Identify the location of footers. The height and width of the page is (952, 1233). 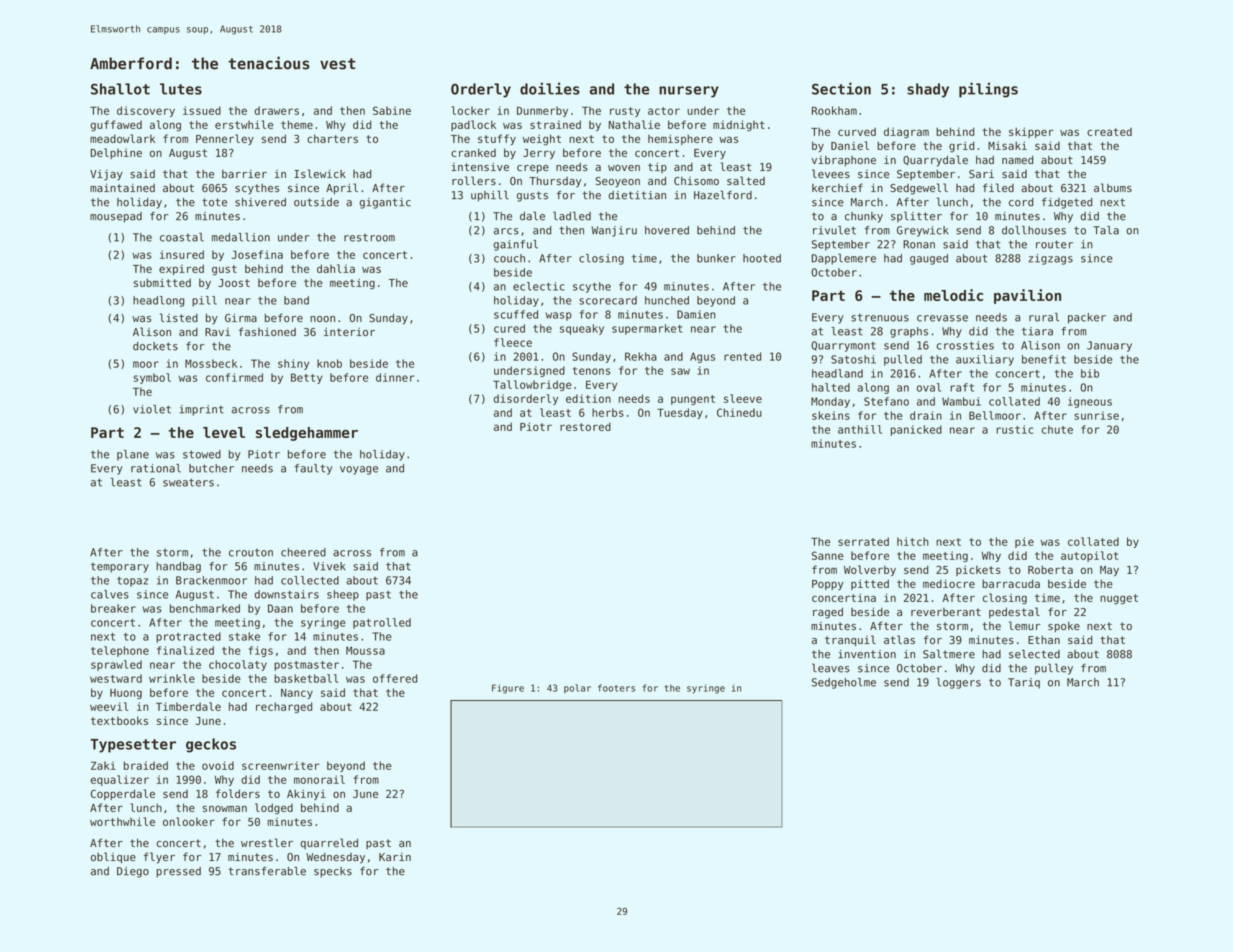
(616, 688).
